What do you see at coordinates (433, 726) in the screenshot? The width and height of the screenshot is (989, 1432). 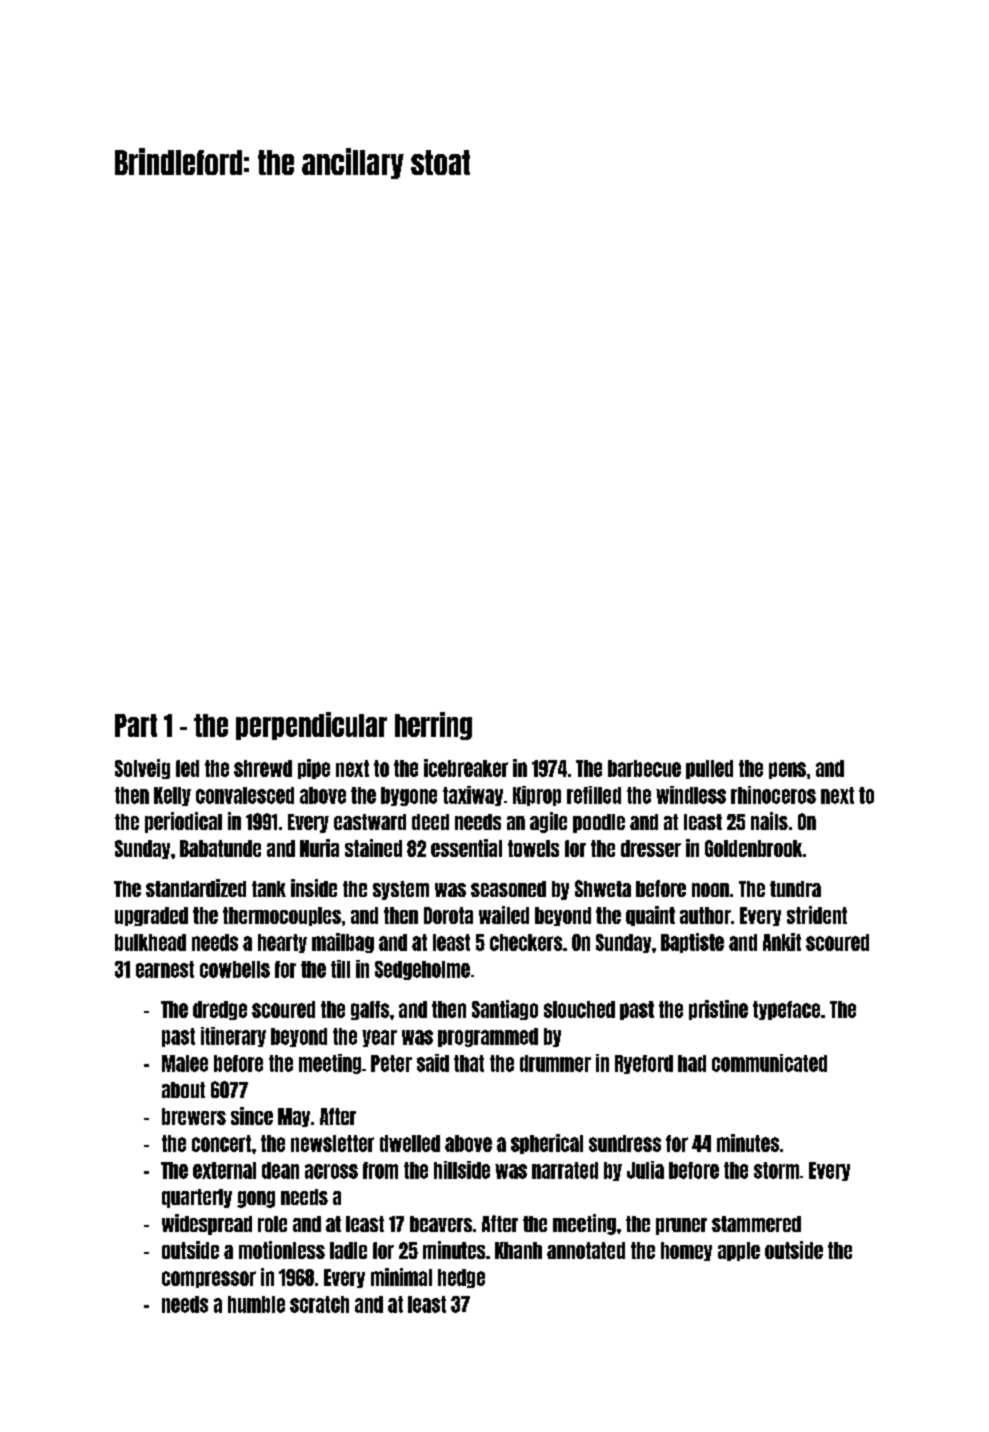 I see `herring` at bounding box center [433, 726].
